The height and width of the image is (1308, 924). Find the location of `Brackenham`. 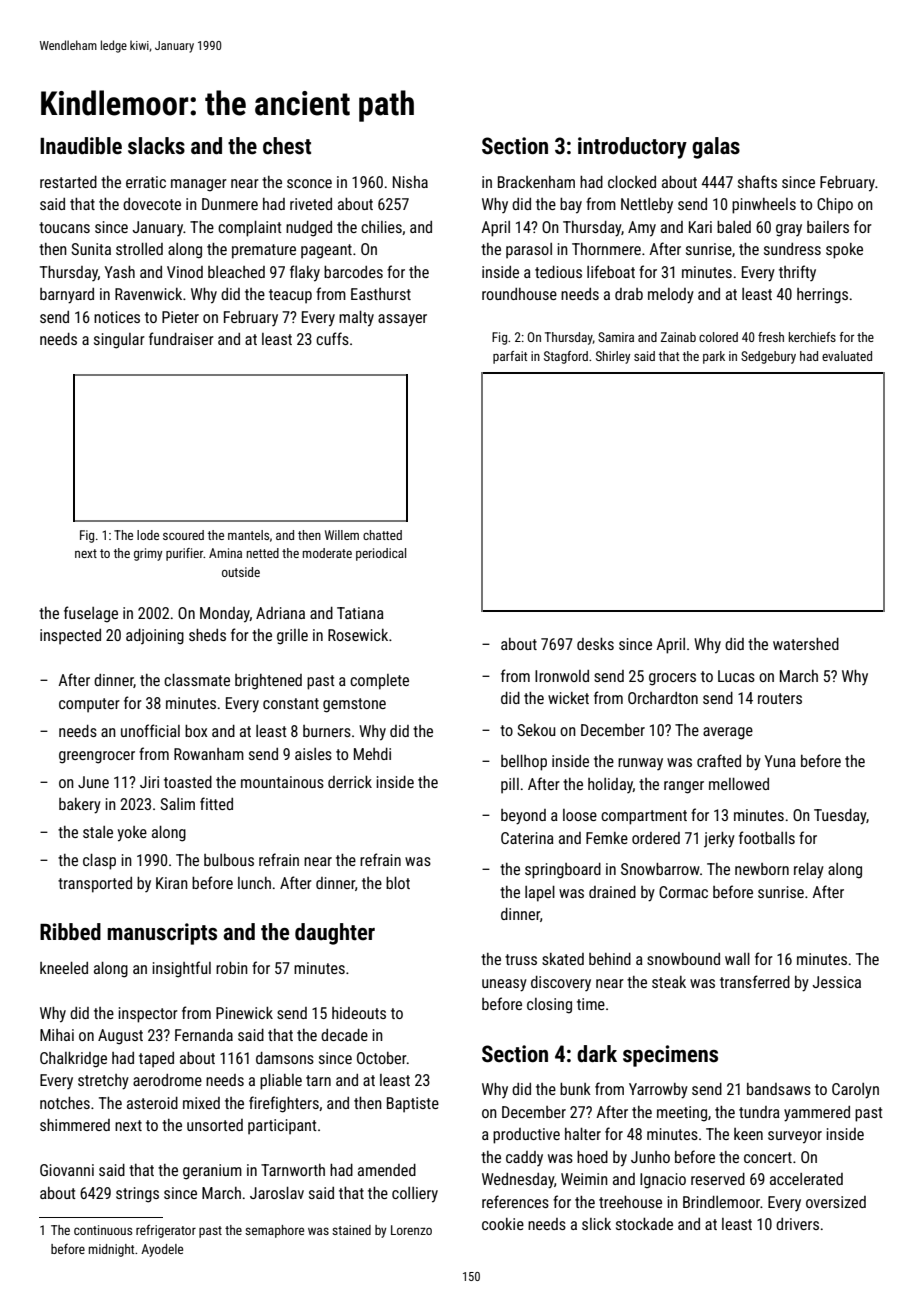

Brackenham is located at coordinates (536, 182).
